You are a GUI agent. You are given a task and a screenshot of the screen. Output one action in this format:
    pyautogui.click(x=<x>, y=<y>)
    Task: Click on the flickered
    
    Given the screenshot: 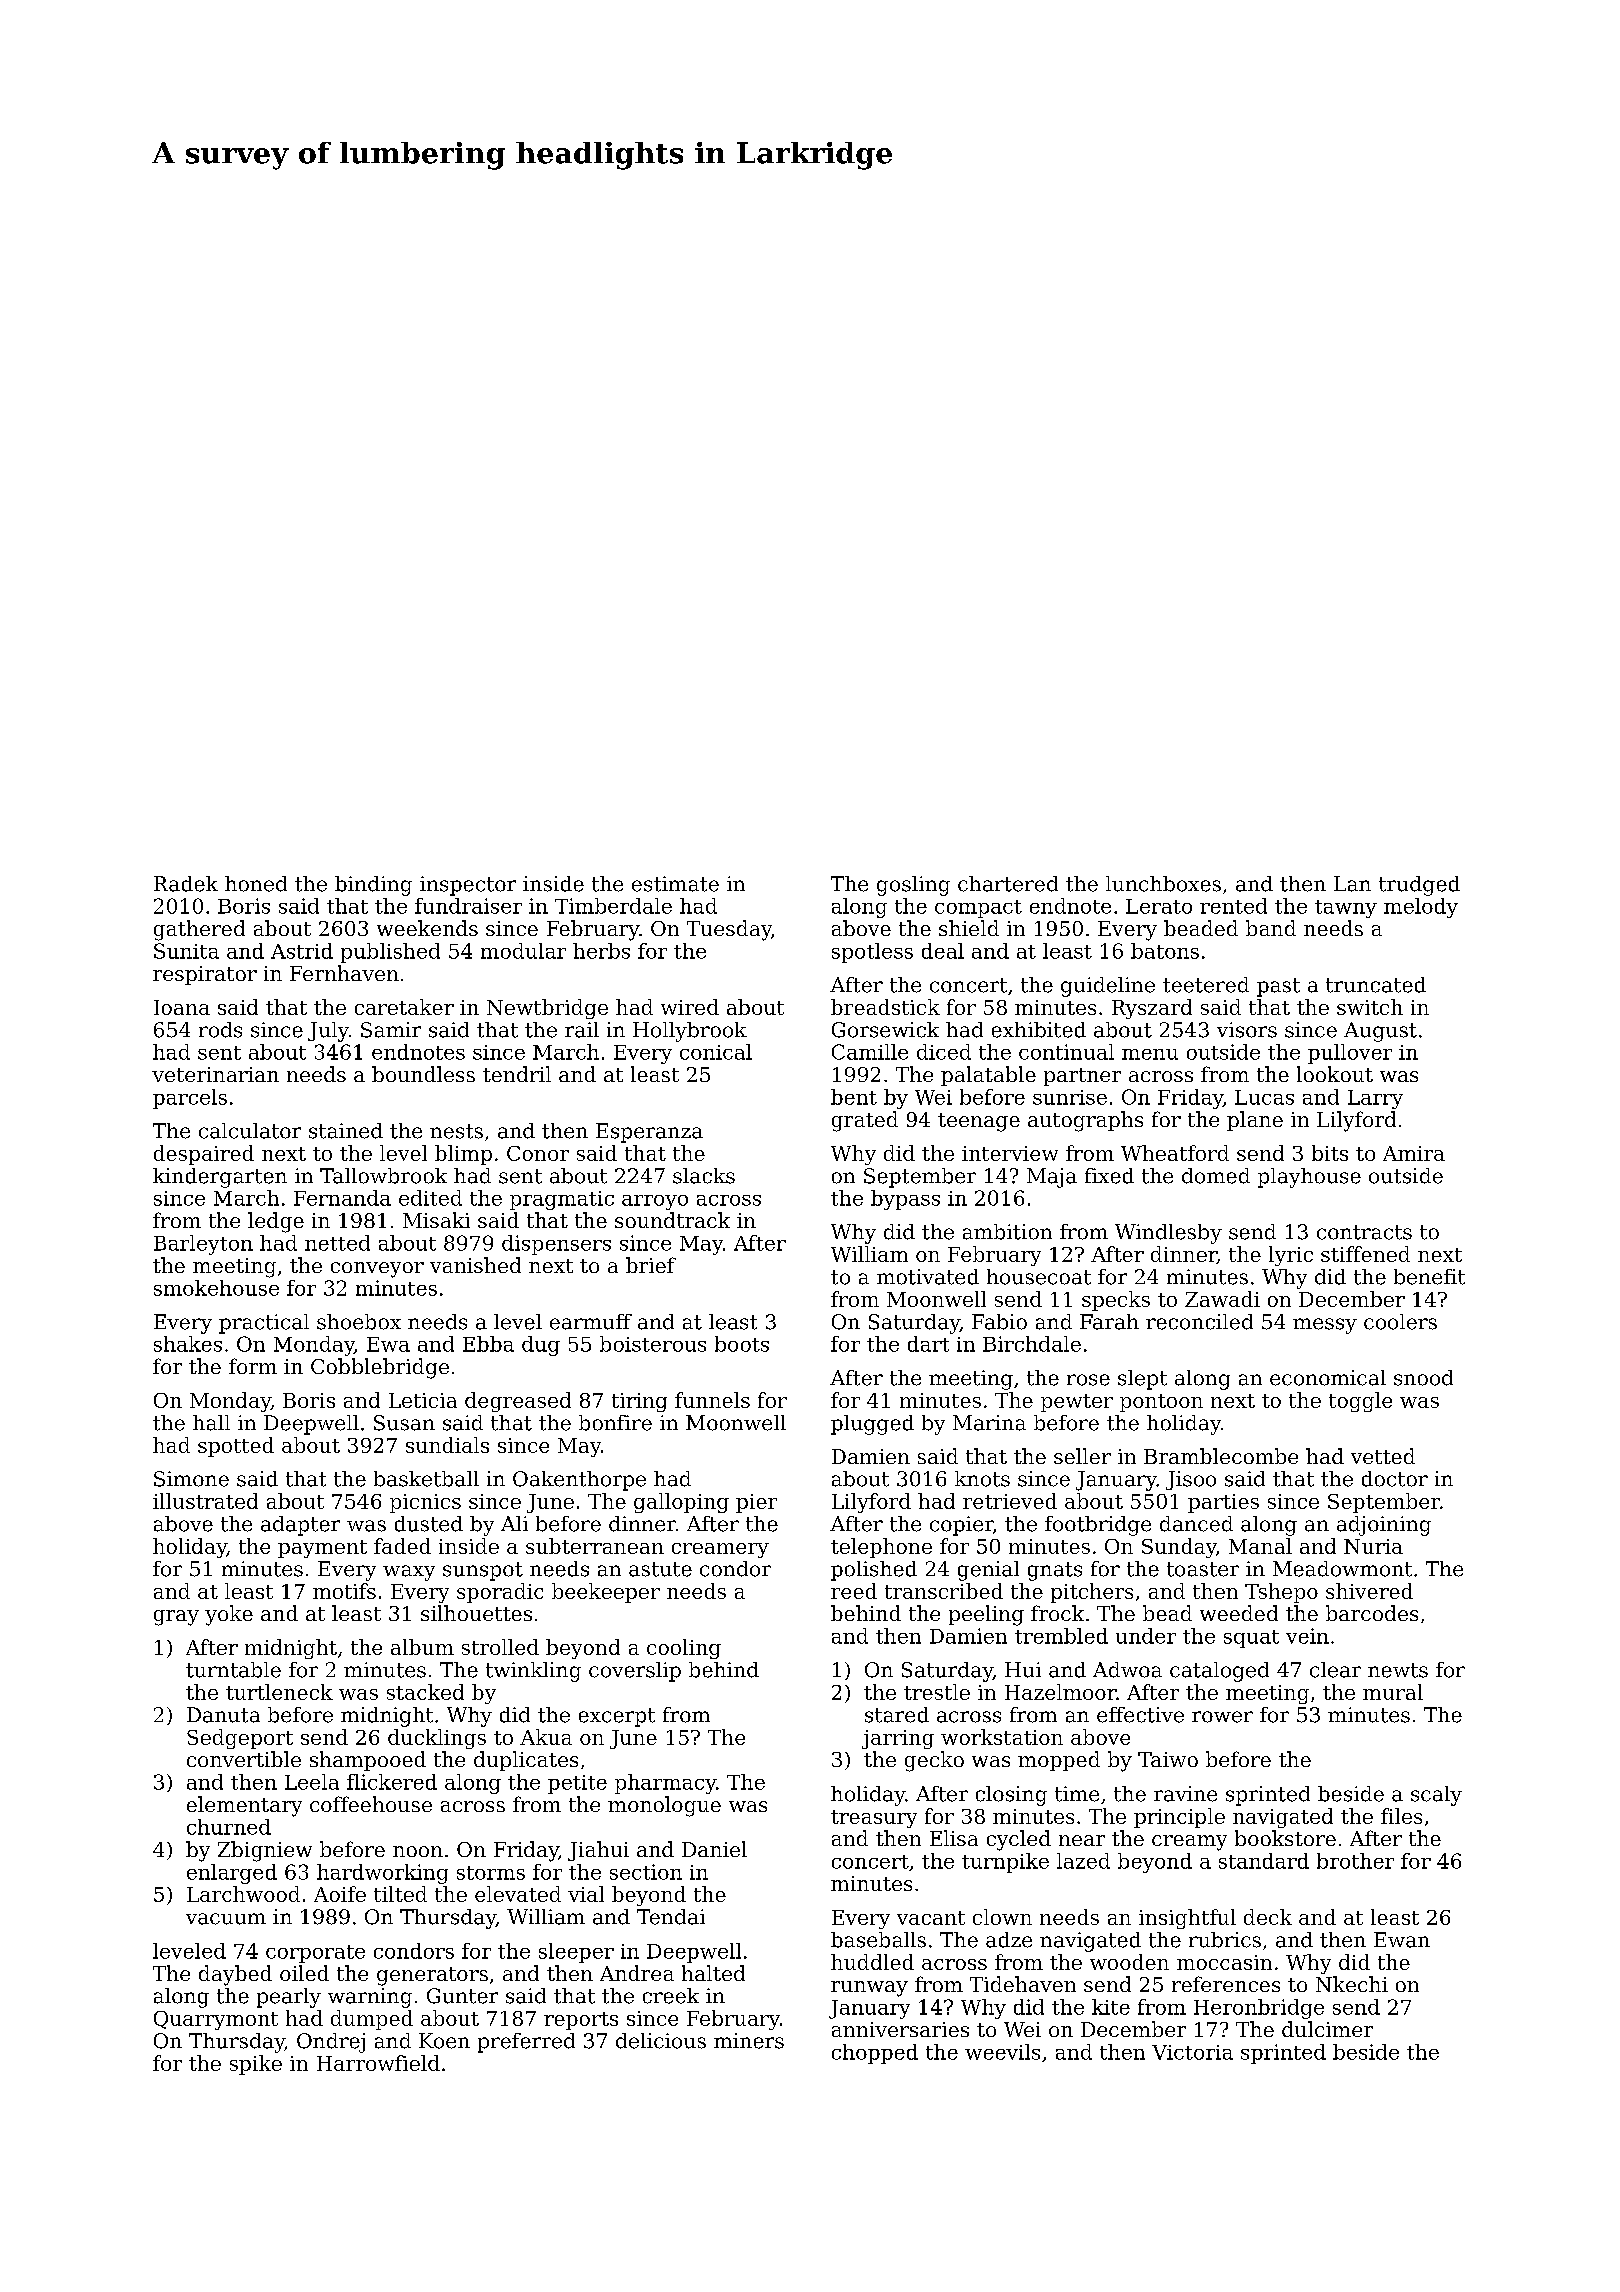 What is the action you would take?
    pyautogui.click(x=392, y=1782)
